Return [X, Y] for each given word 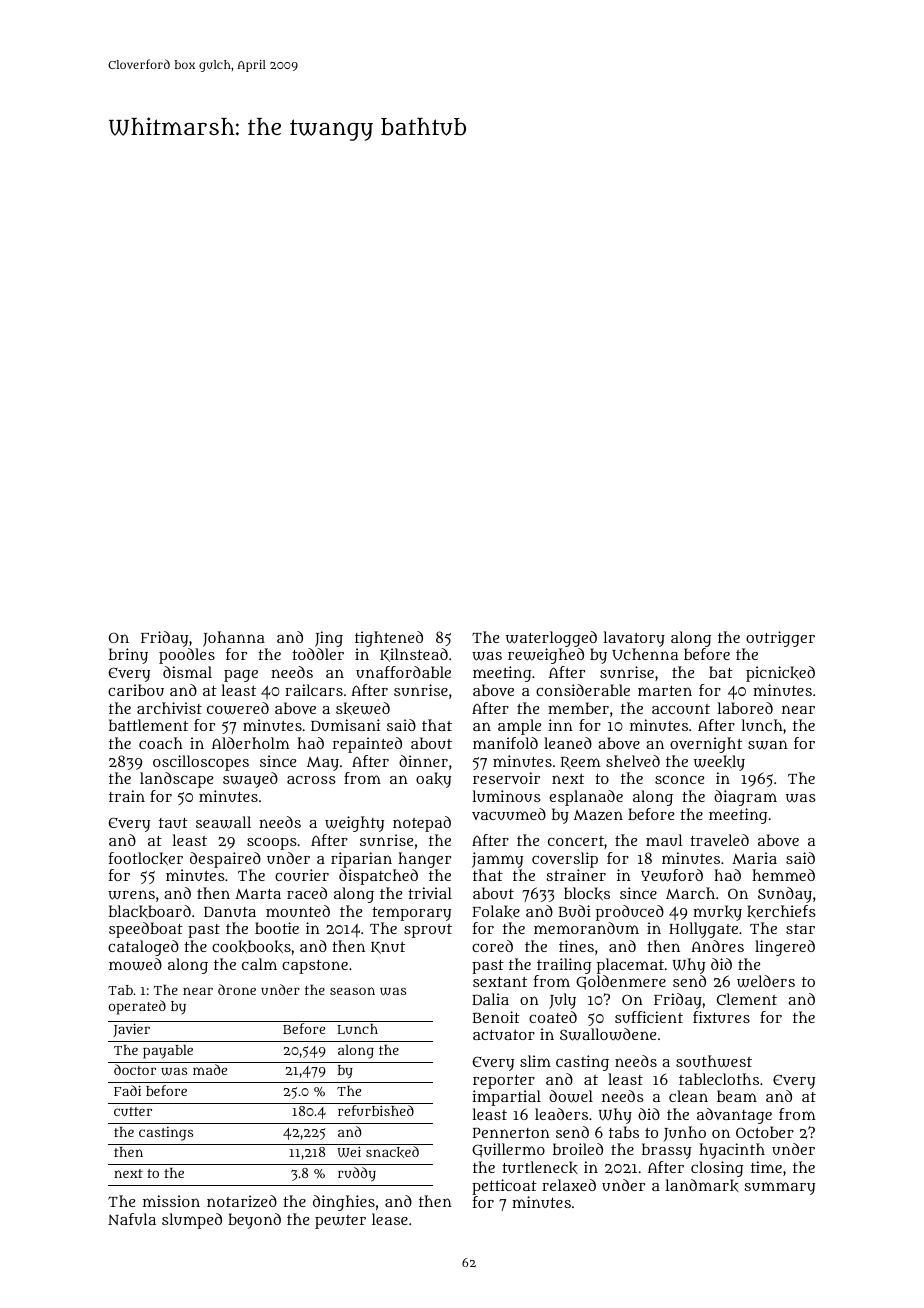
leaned [568, 743]
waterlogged [551, 639]
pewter [340, 1222]
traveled [719, 840]
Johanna [234, 639]
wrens [131, 895]
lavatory [634, 639]
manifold [505, 743]
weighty [354, 824]
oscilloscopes [201, 763]
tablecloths [719, 1079]
